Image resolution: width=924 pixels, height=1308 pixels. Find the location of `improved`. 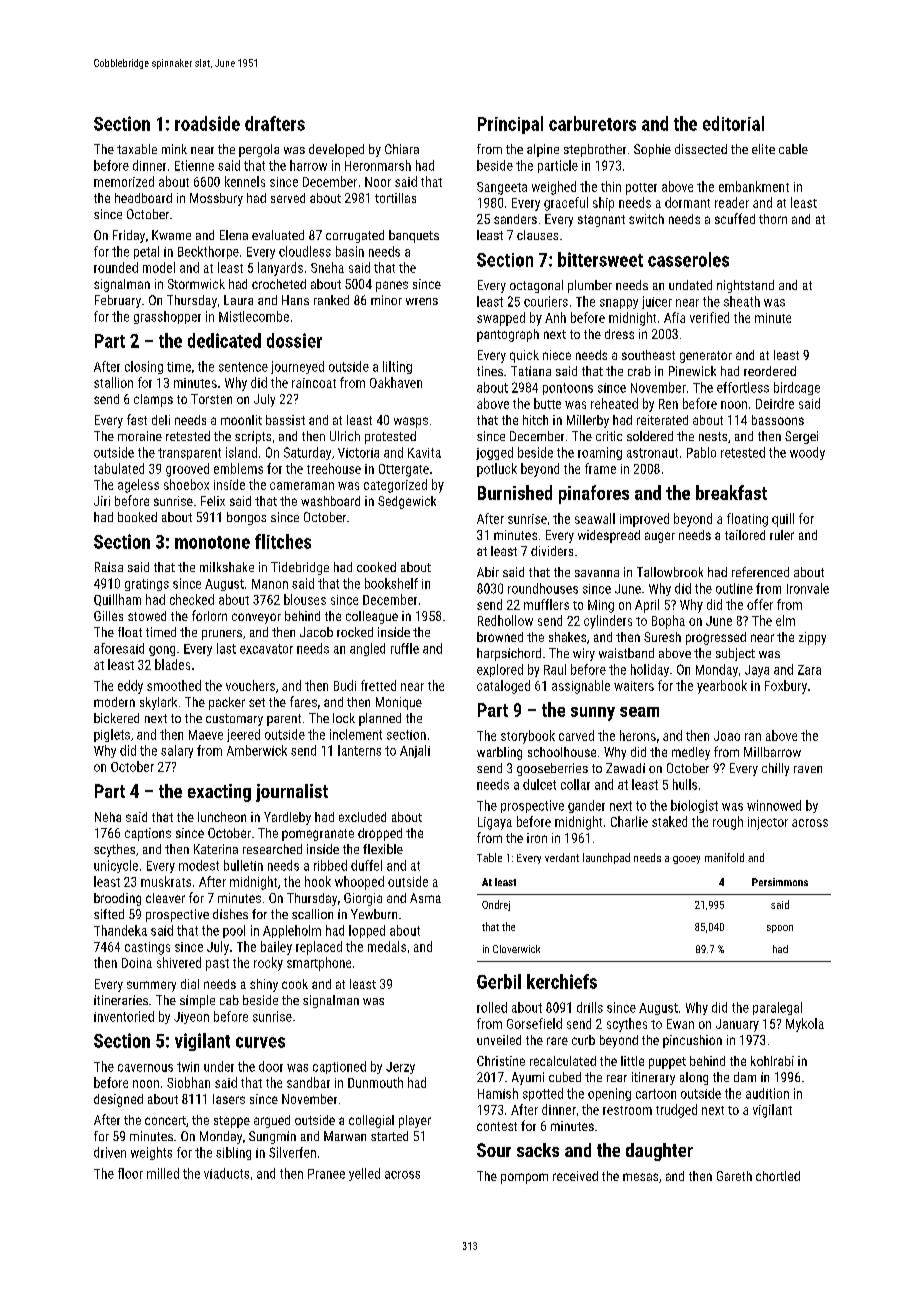

improved is located at coordinates (644, 520).
